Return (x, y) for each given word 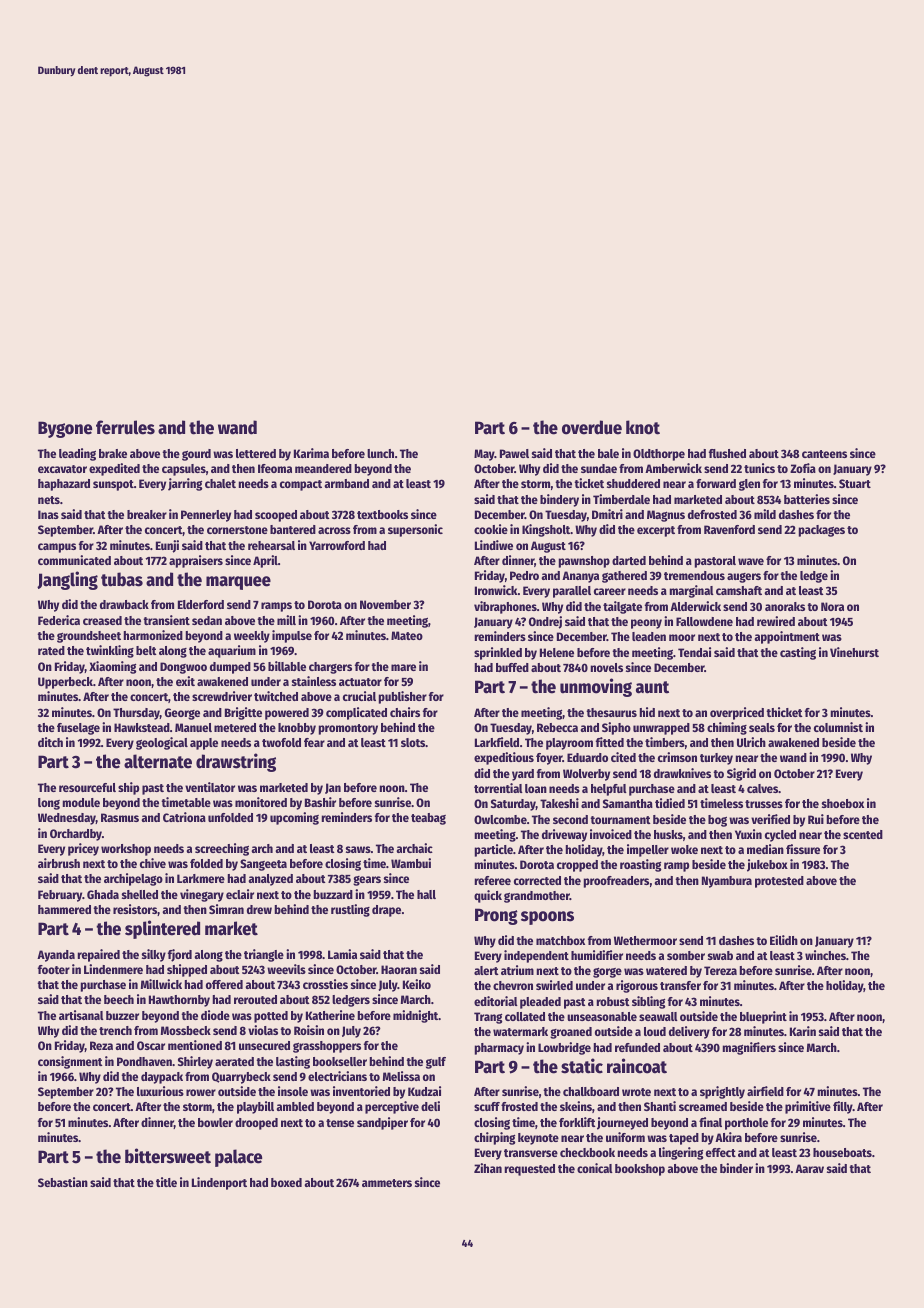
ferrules (125, 427)
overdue (592, 427)
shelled (140, 894)
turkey (716, 759)
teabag (428, 819)
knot (643, 427)
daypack (162, 1078)
